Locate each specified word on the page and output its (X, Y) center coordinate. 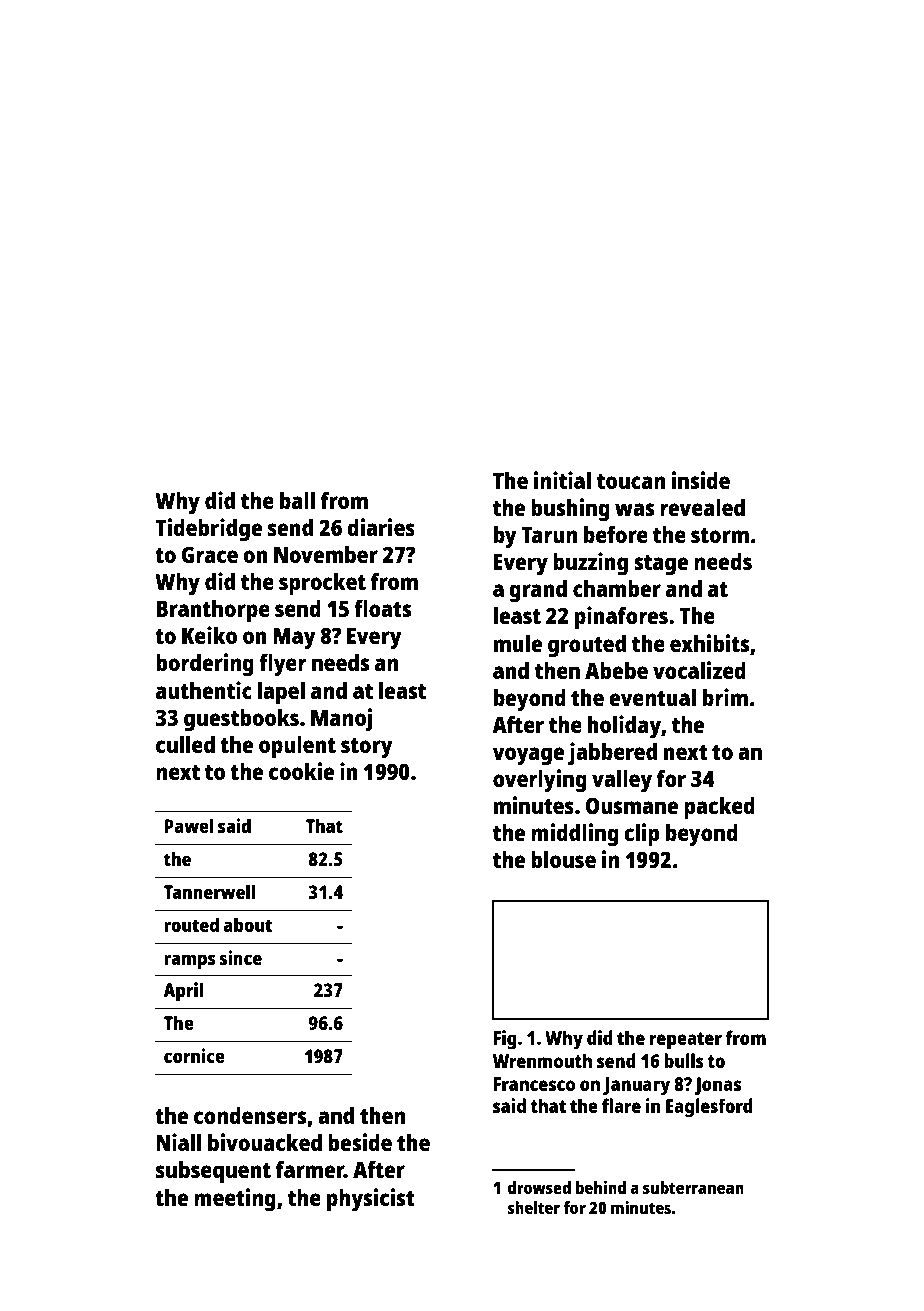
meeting (235, 1200)
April (183, 992)
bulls (684, 1060)
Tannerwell (209, 891)
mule (518, 643)
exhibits (709, 643)
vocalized (699, 670)
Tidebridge (208, 530)
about (248, 924)
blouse (563, 859)
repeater (686, 1041)
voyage (528, 756)
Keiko (209, 635)
